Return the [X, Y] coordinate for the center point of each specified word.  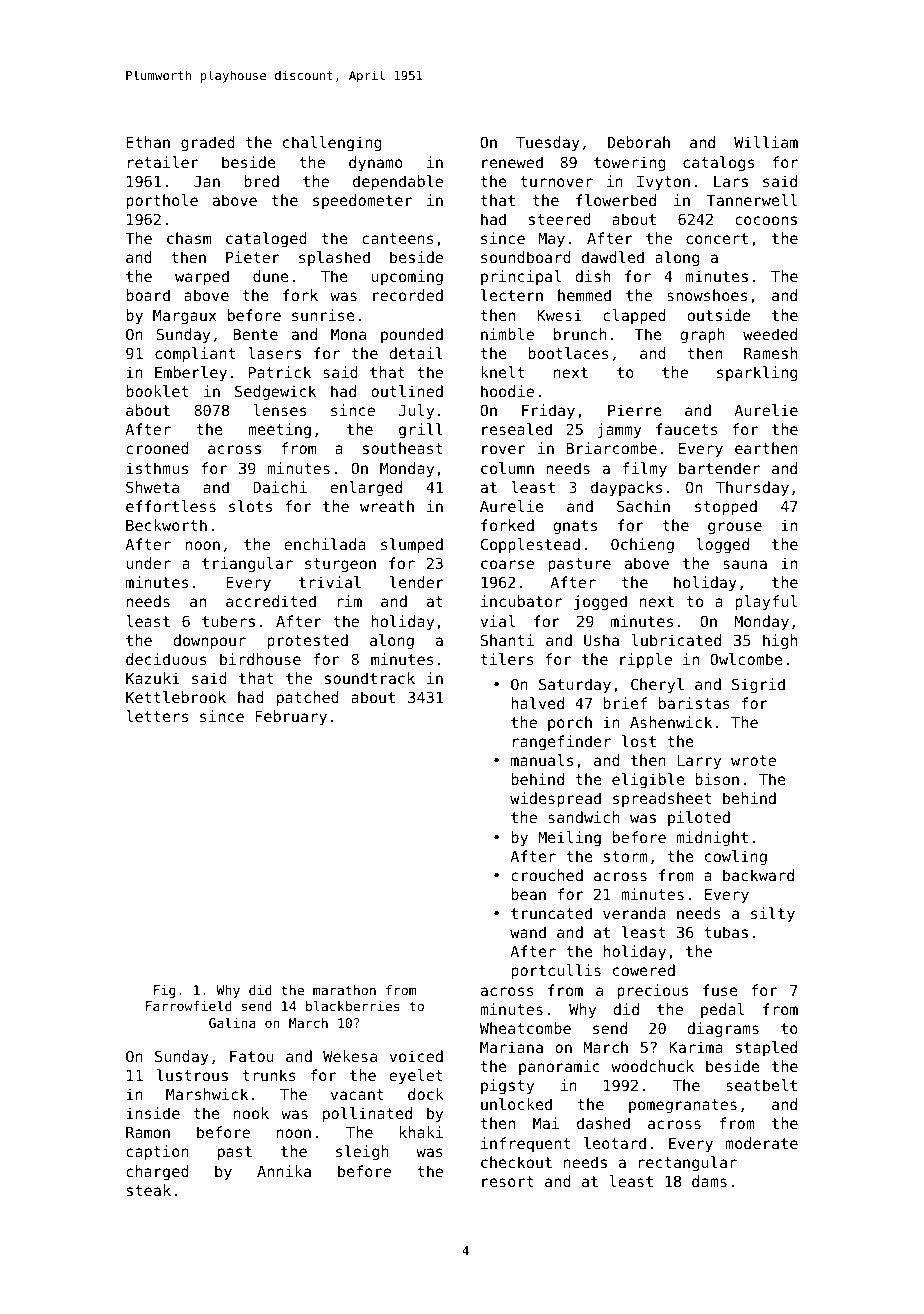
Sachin [643, 506]
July [416, 411]
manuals [542, 760]
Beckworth [166, 525]
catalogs [718, 164]
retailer [163, 162]
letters [157, 716]
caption [157, 1152]
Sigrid [758, 686]
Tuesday [548, 143]
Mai [546, 1123]
